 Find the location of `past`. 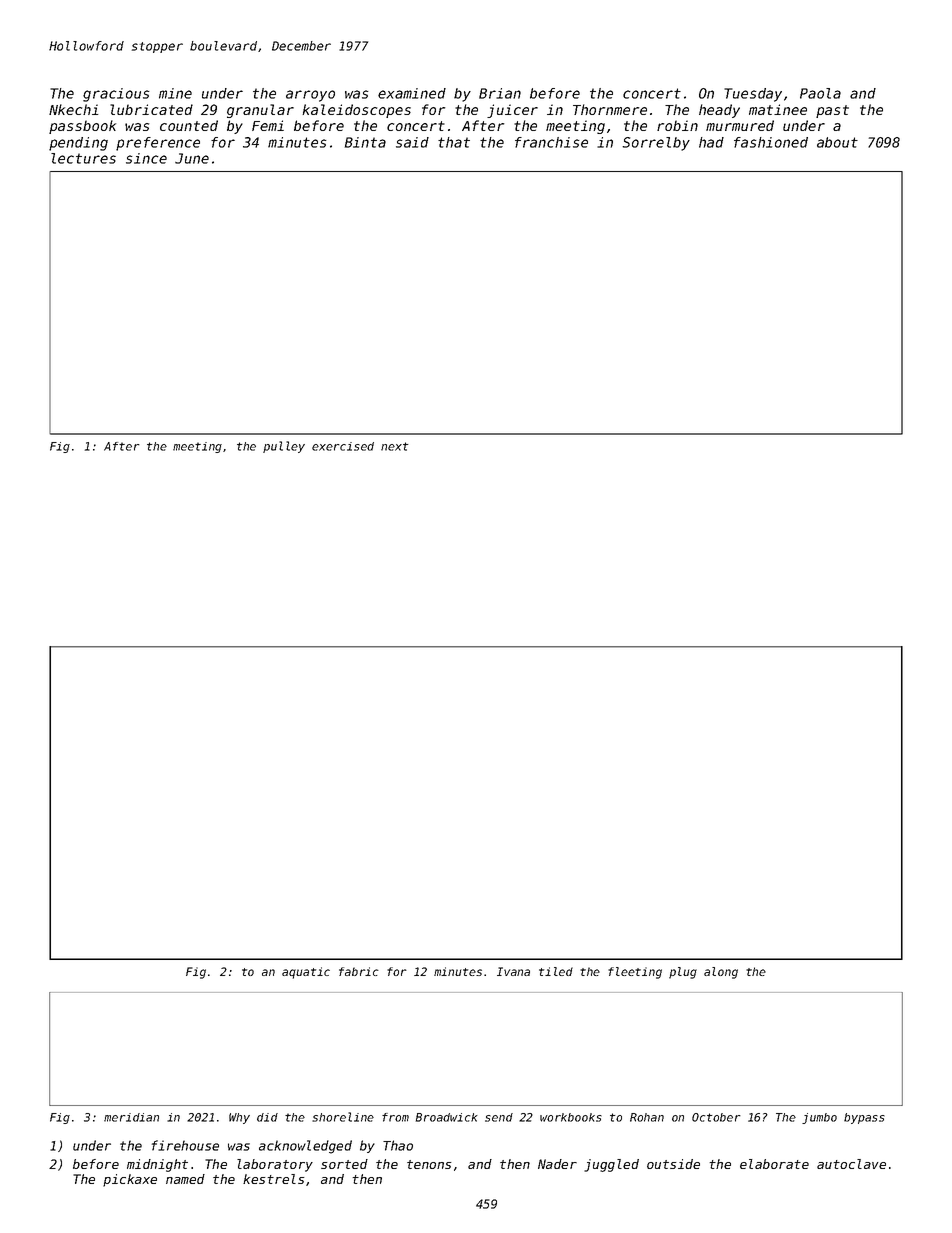

past is located at coordinates (832, 111).
